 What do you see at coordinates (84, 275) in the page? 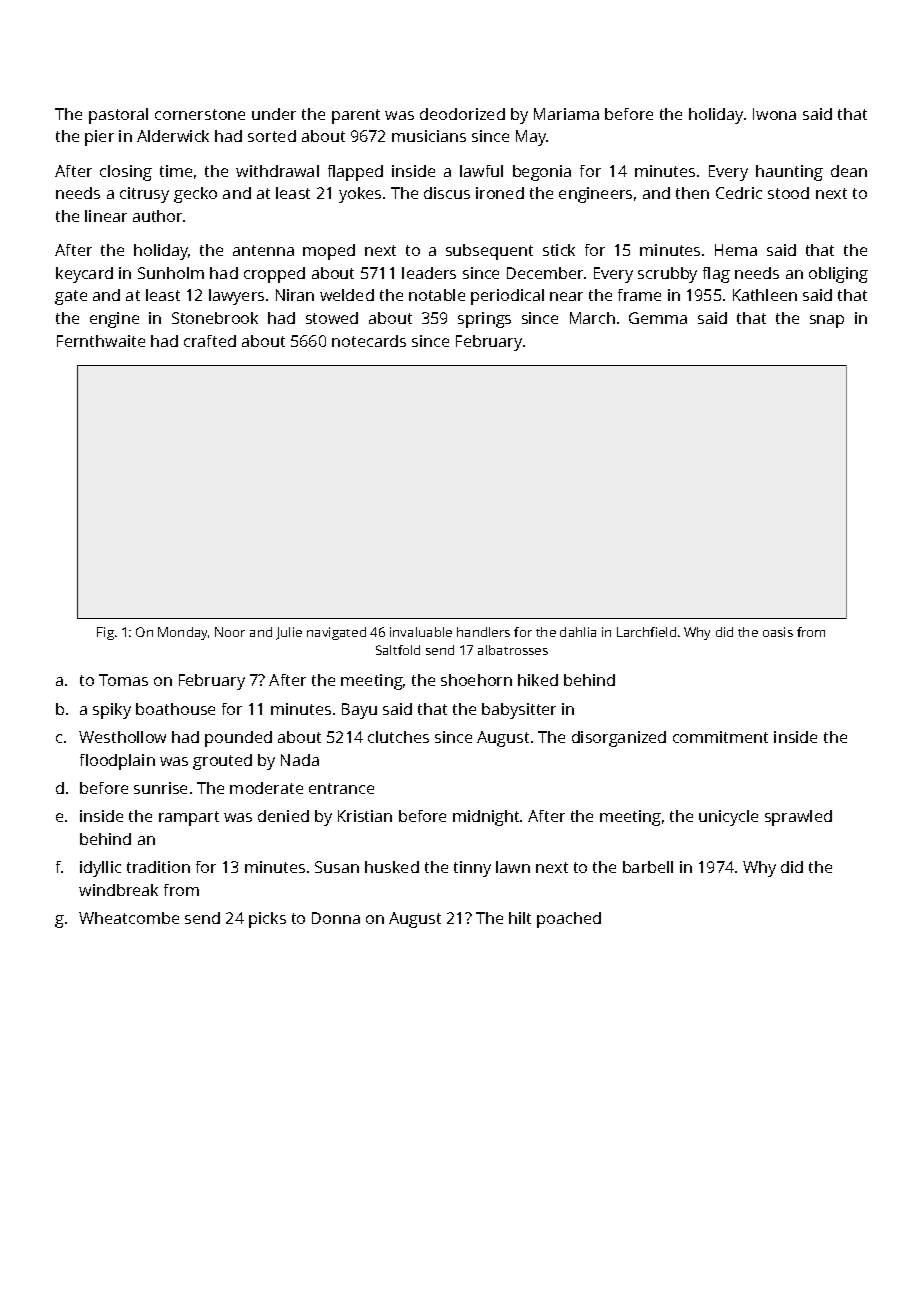
I see `keycard` at bounding box center [84, 275].
